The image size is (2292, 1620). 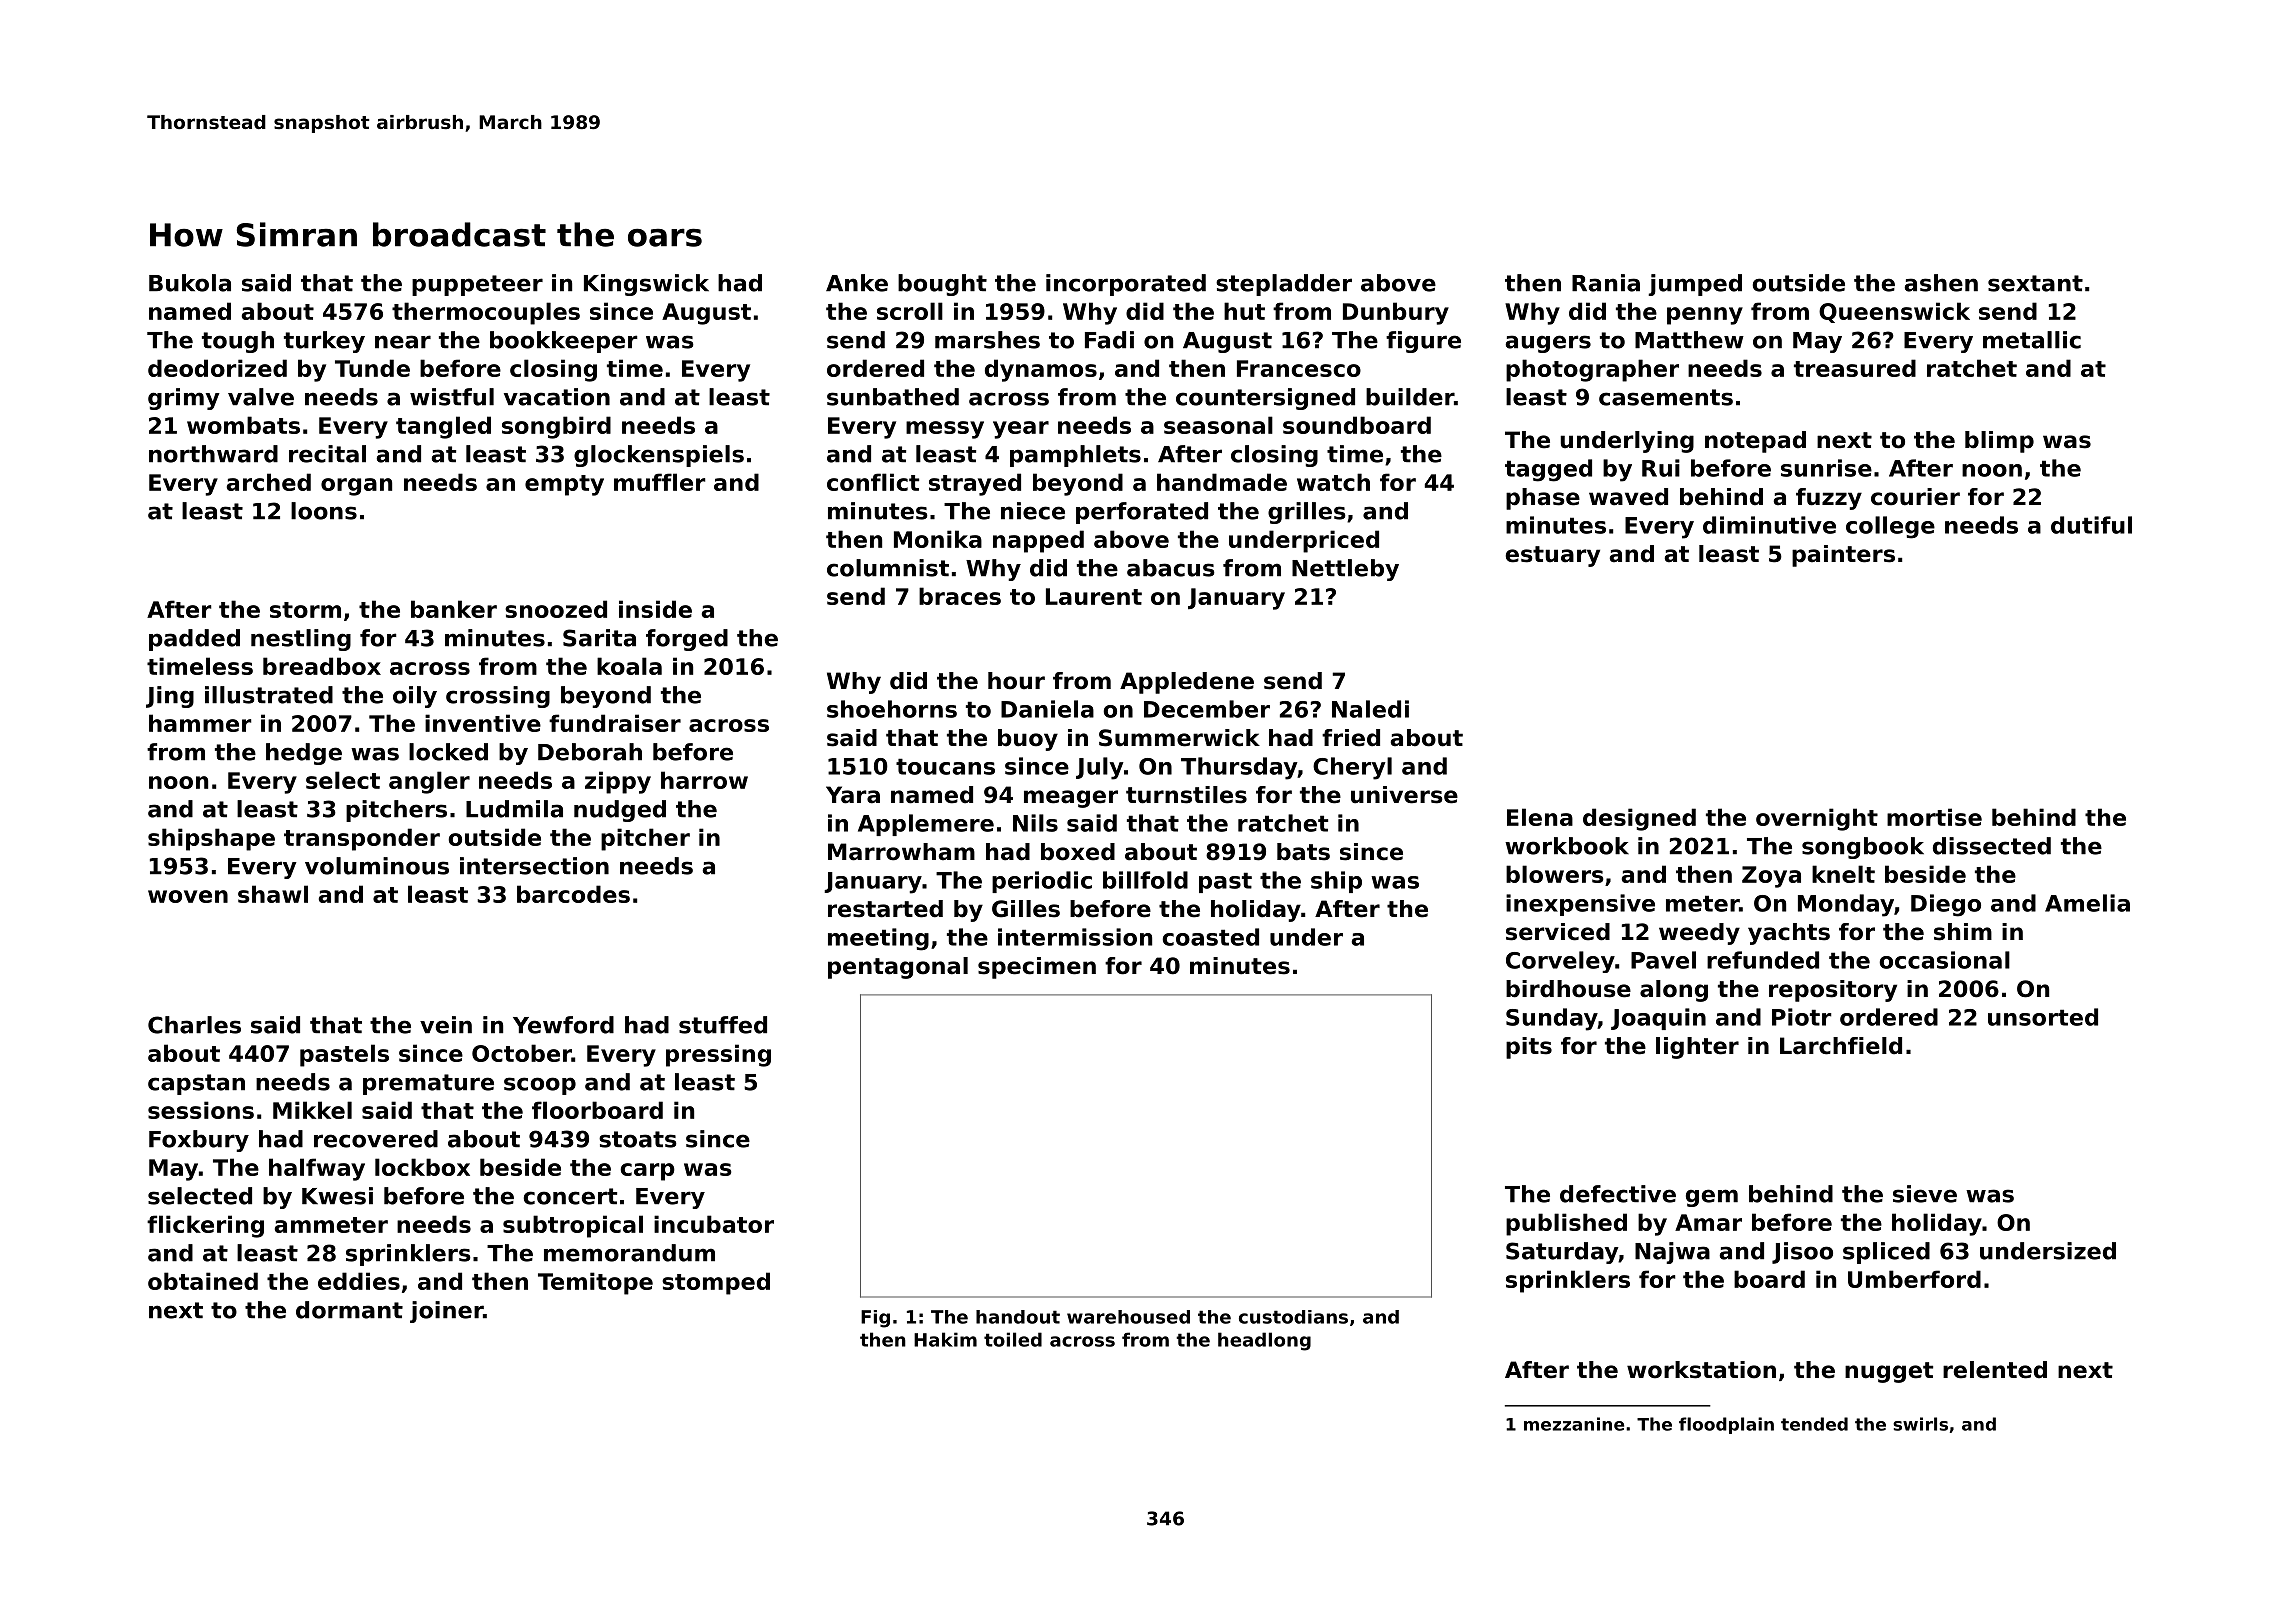 What do you see at coordinates (1013, 1339) in the screenshot?
I see `toiled` at bounding box center [1013, 1339].
